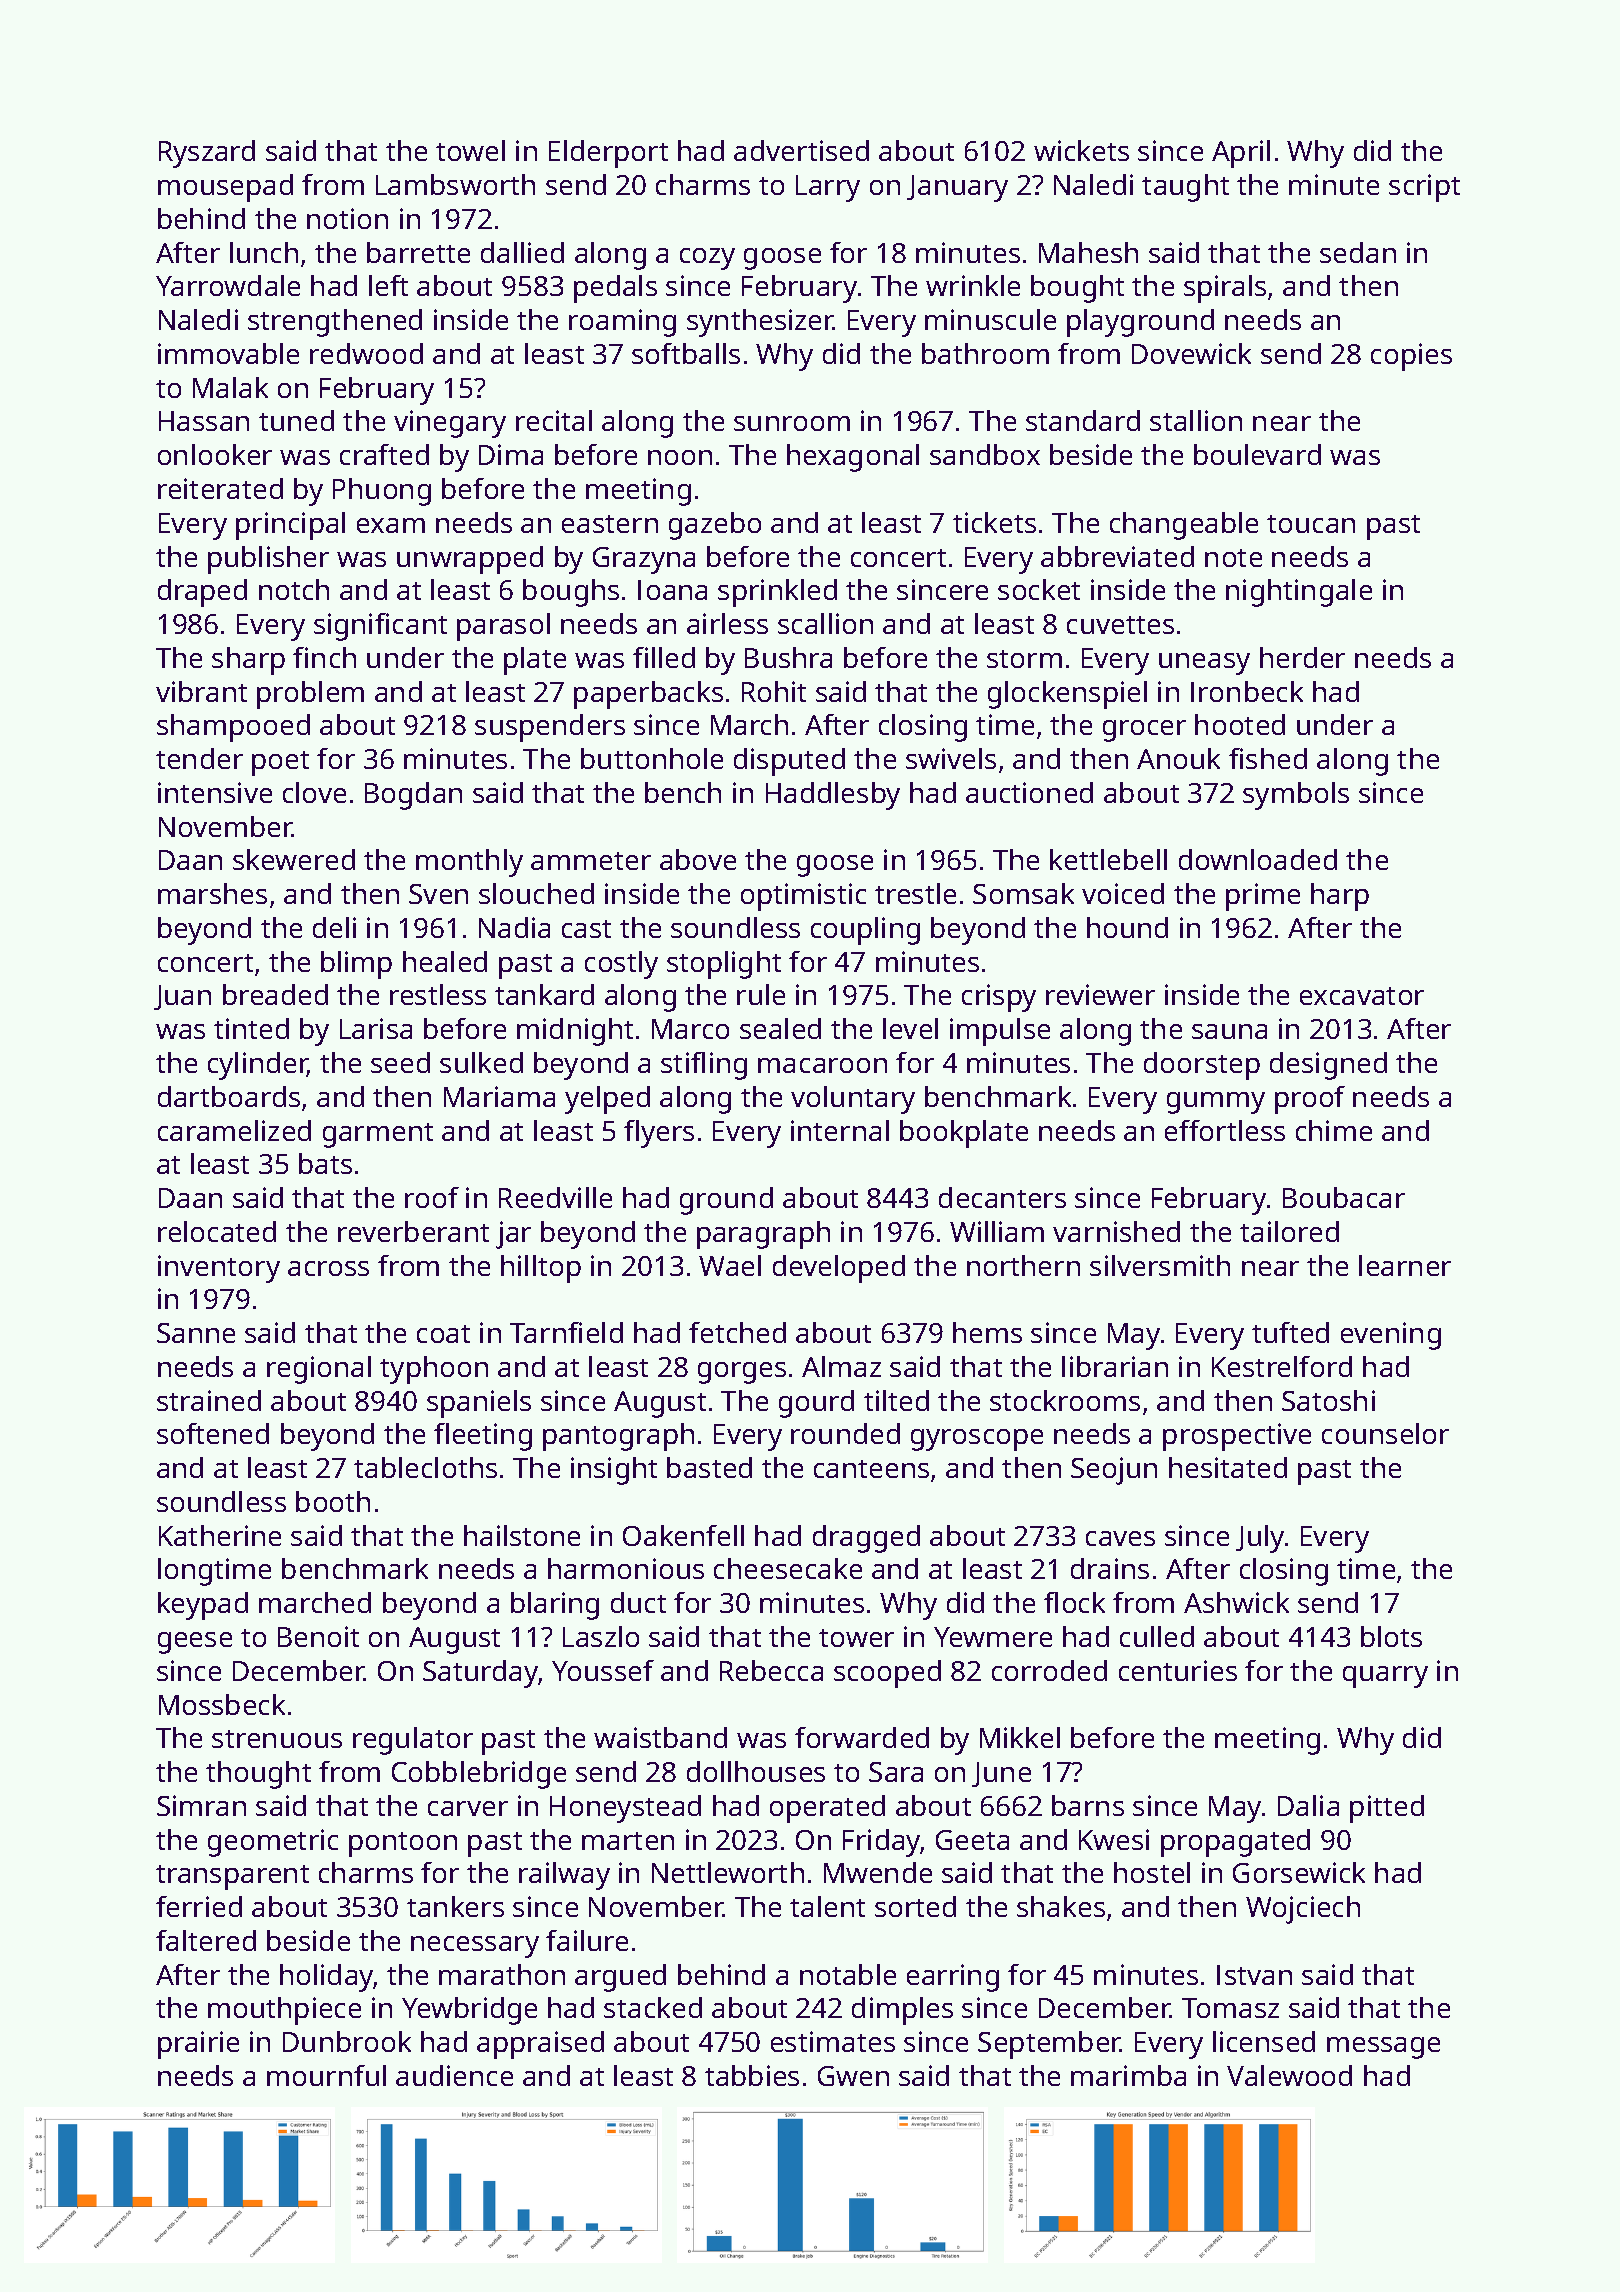  What do you see at coordinates (853, 2076) in the screenshot?
I see `Gwen` at bounding box center [853, 2076].
